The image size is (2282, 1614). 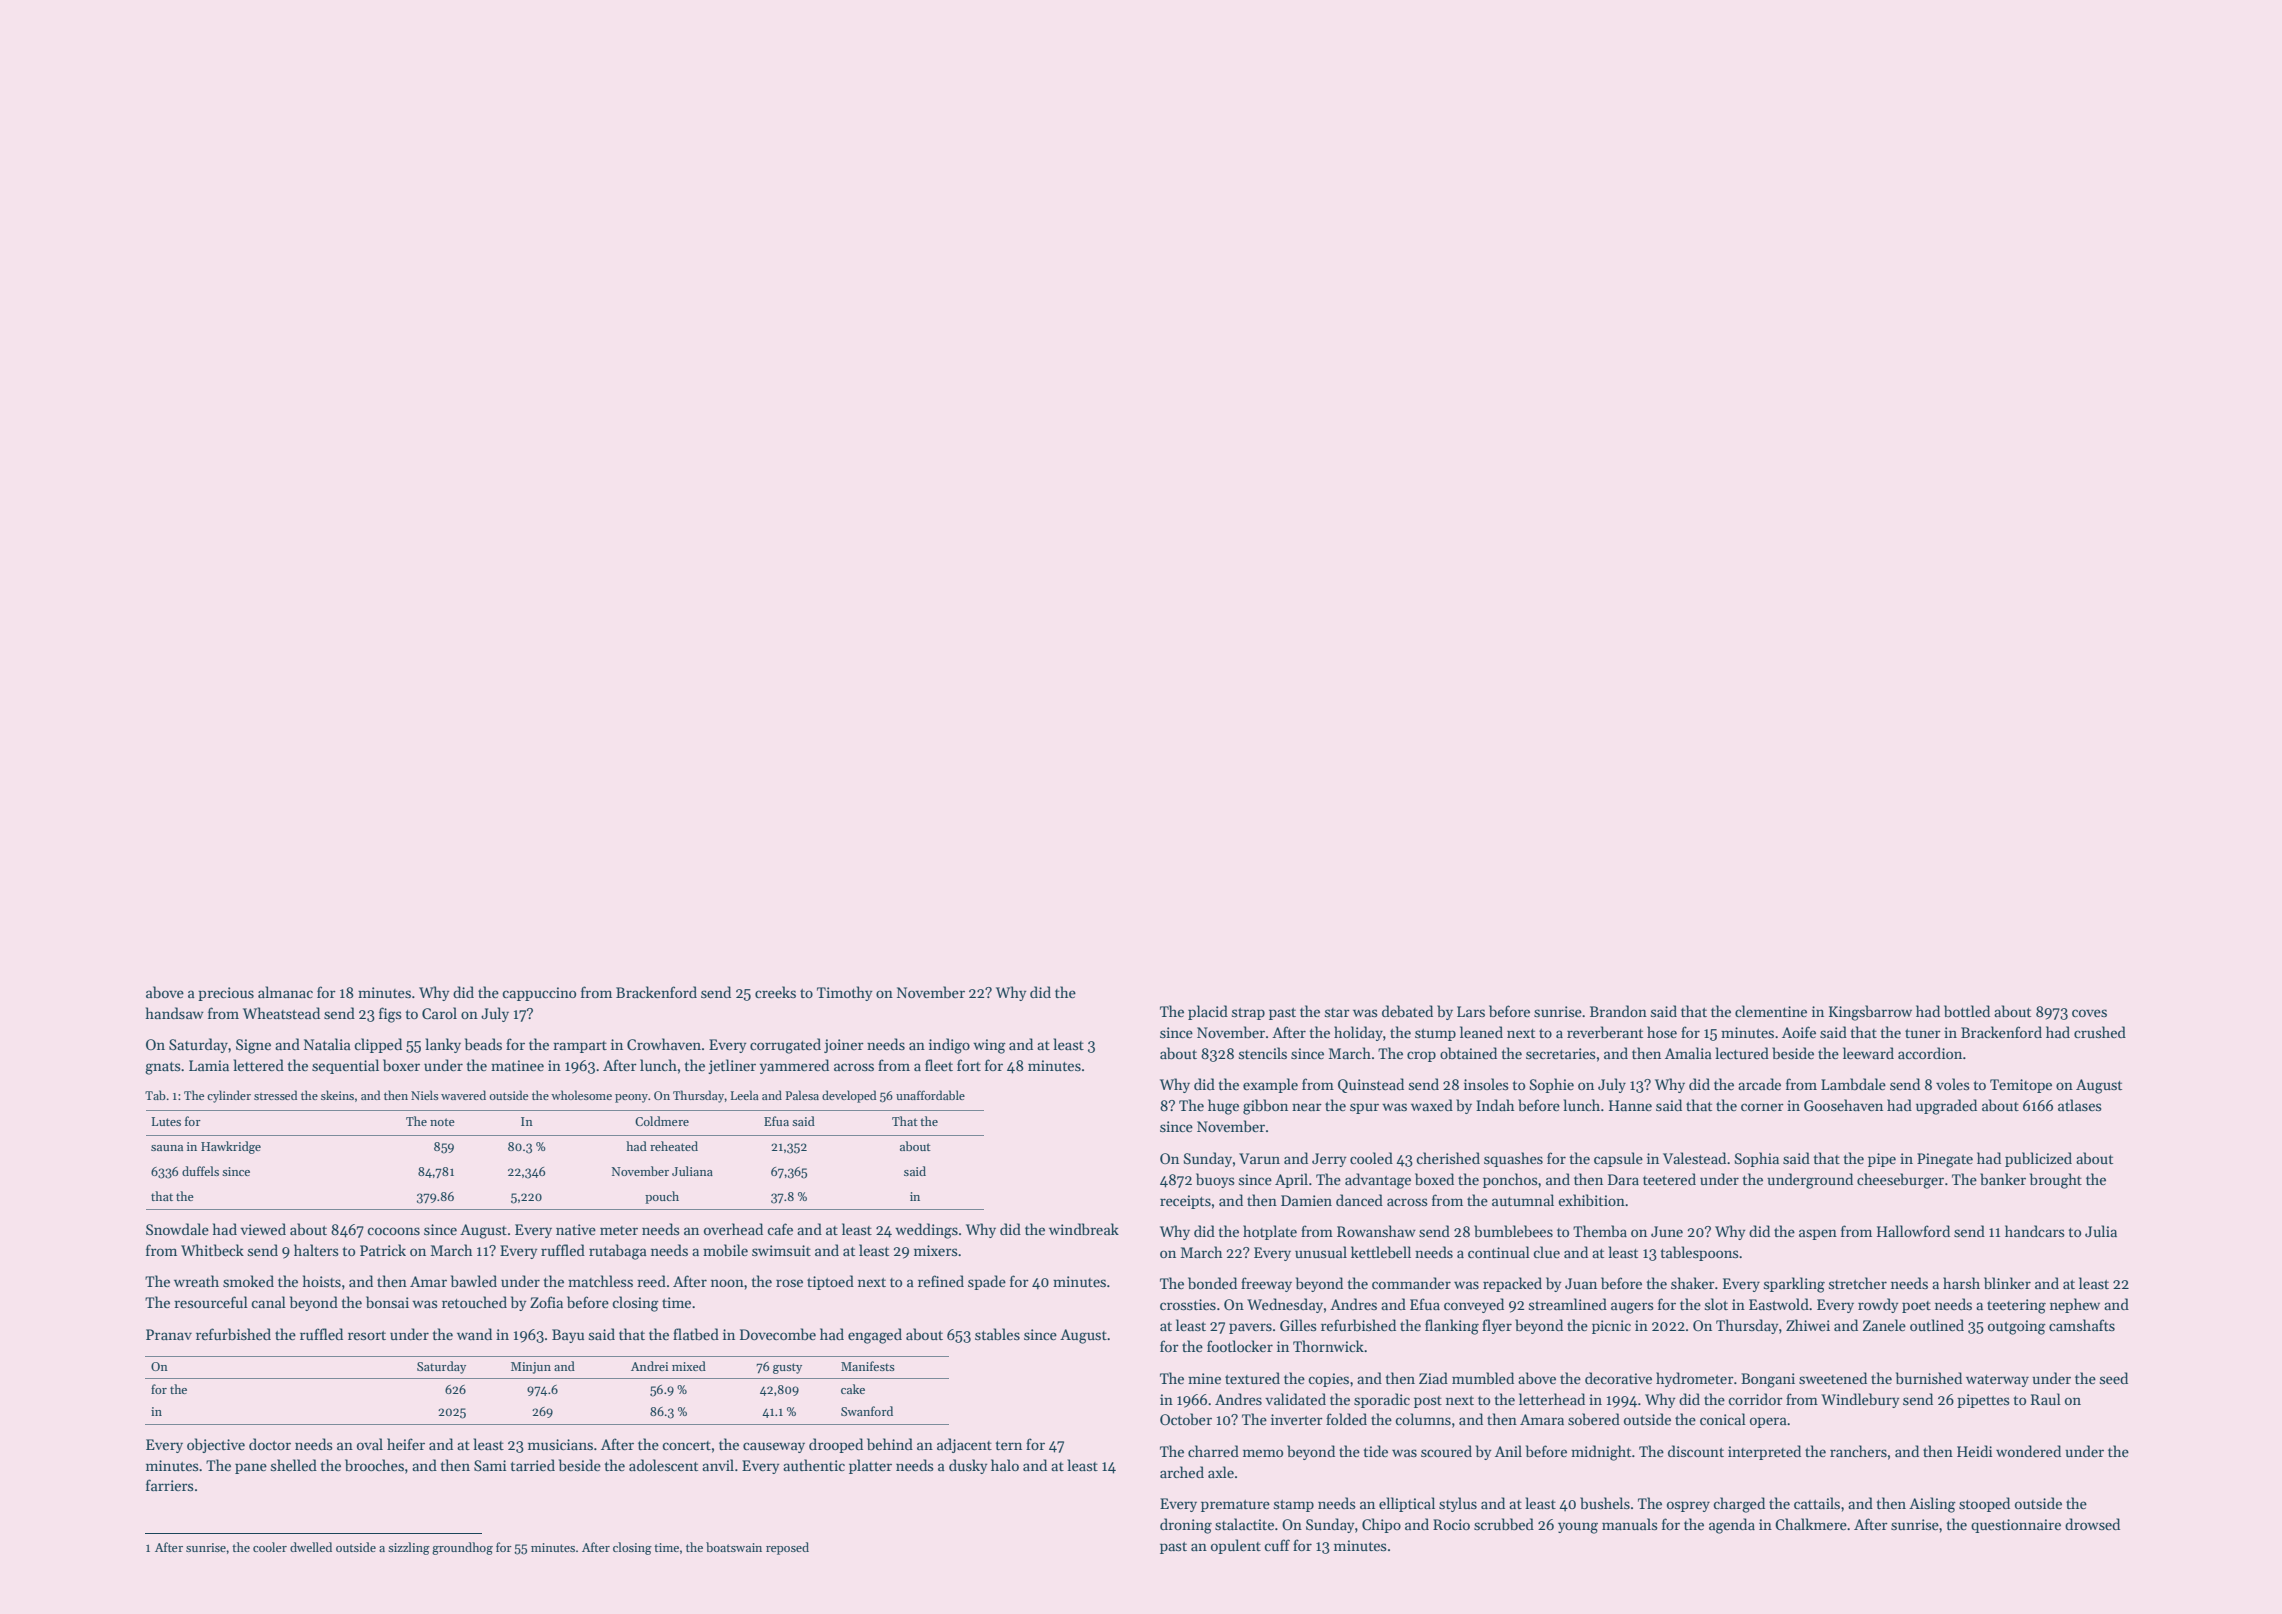 What do you see at coordinates (1009, 1445) in the screenshot?
I see `tern` at bounding box center [1009, 1445].
